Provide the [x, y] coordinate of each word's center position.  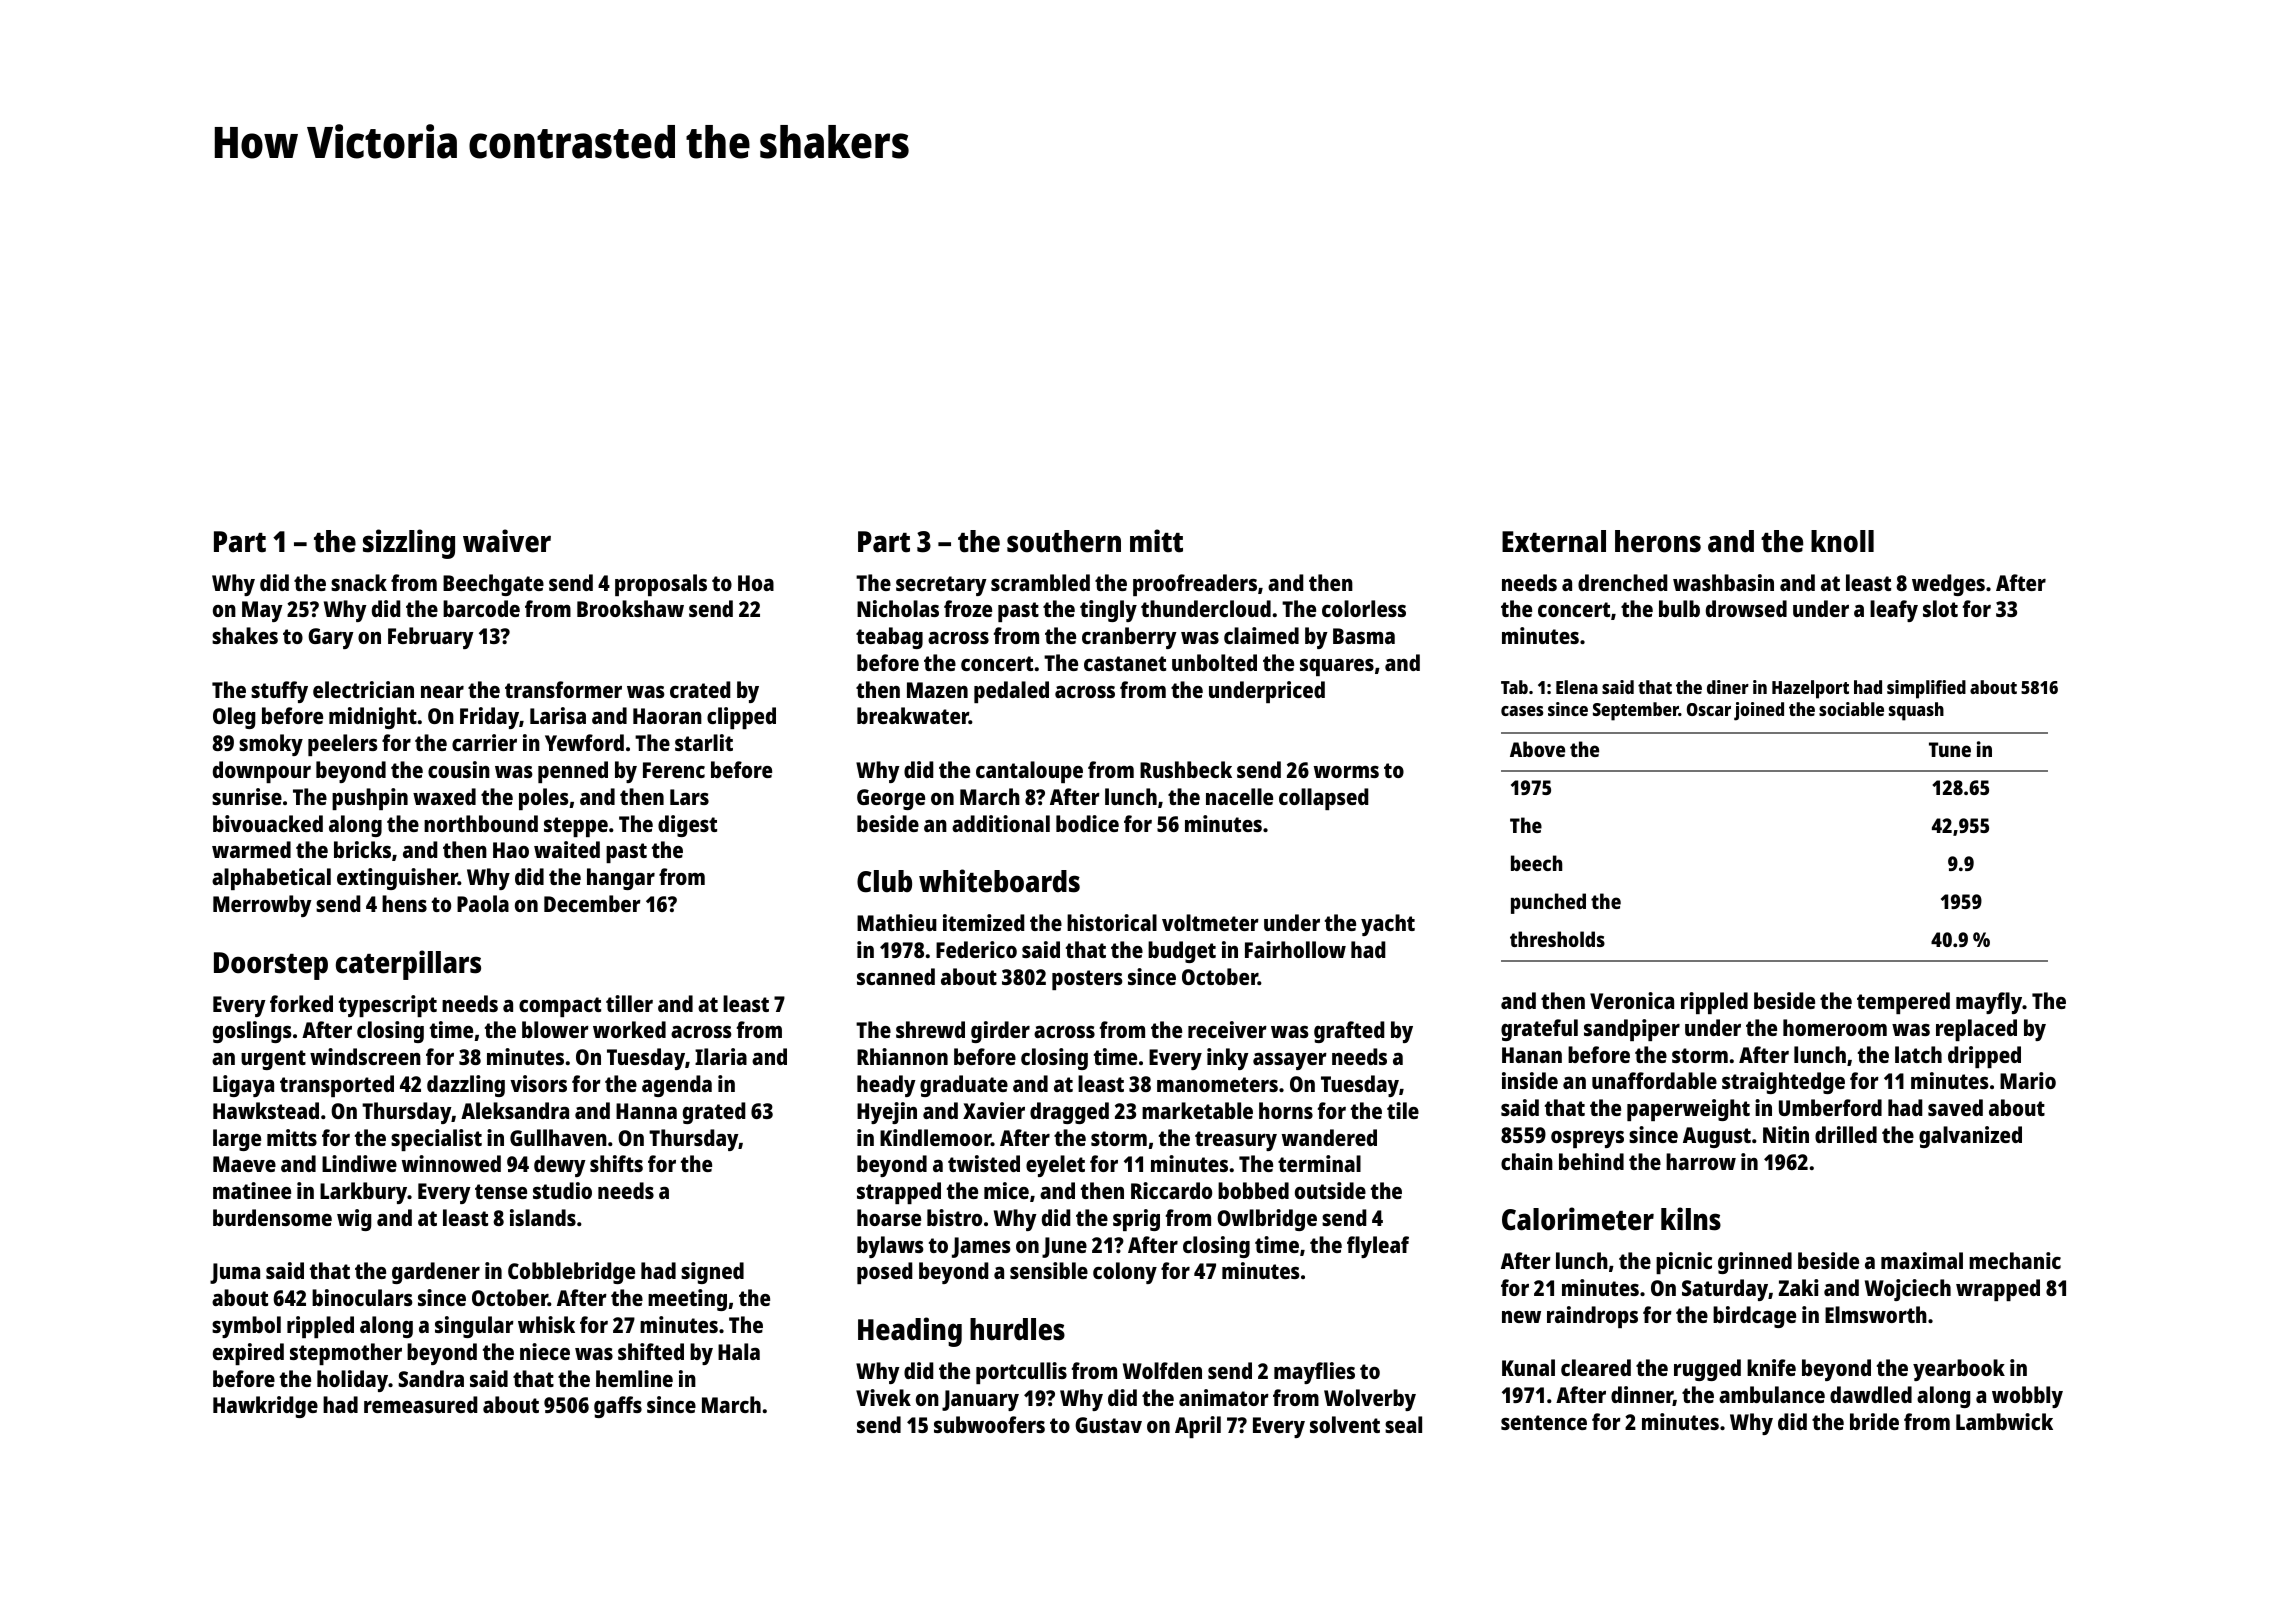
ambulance [1772, 1394]
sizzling [409, 544]
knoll [1842, 541]
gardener [436, 1273]
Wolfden [1162, 1370]
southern [1064, 541]
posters [1087, 980]
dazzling [466, 1086]
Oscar [1709, 709]
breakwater [913, 715]
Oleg [234, 718]
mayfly [1989, 1003]
